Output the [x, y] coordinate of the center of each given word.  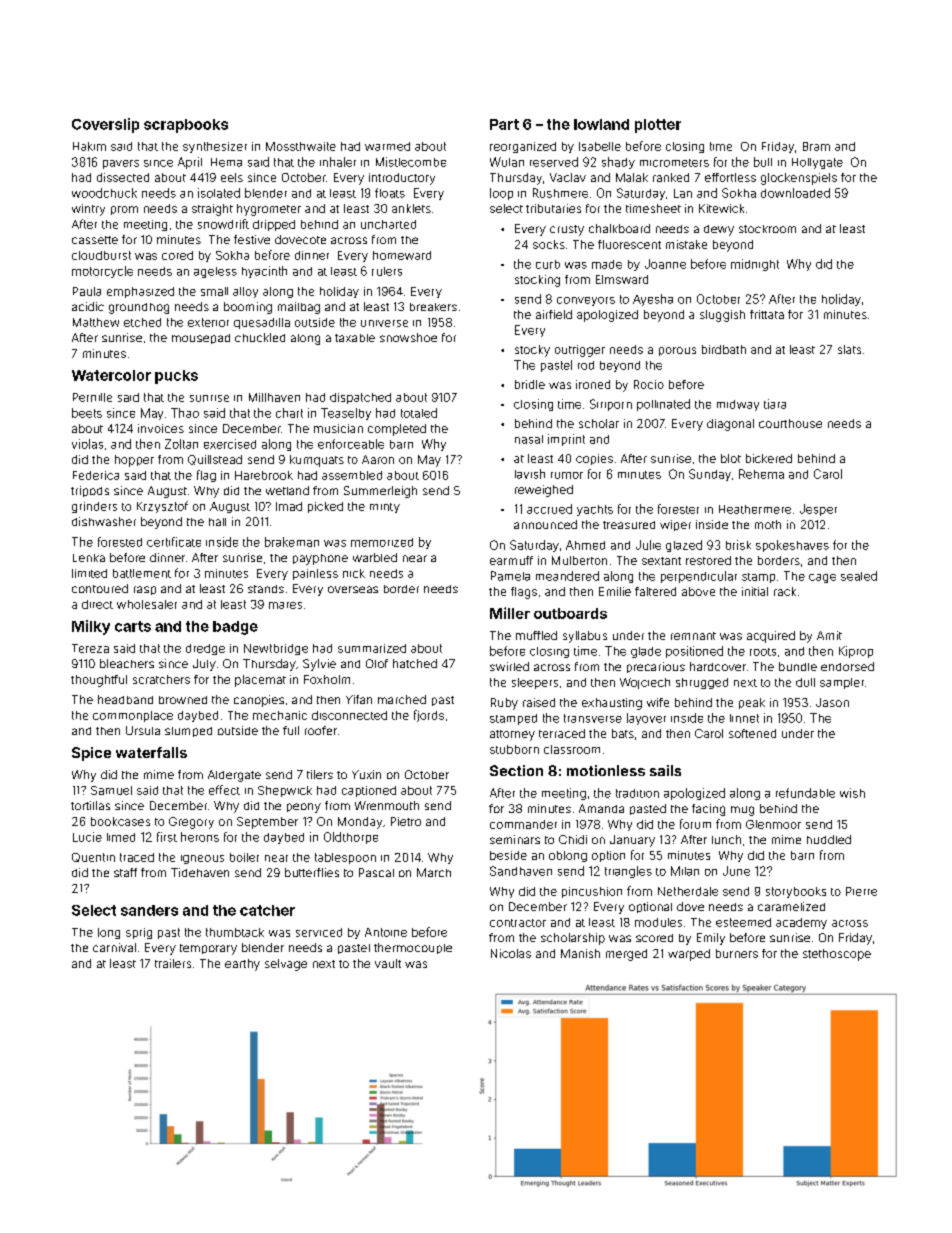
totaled [419, 413]
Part [504, 124]
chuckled [260, 337]
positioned [694, 652]
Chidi [573, 839]
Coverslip [105, 125]
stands [266, 589]
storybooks [796, 892]
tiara [775, 404]
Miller [510, 613]
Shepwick [285, 791]
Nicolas [511, 953]
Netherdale [688, 891]
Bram [816, 146]
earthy [242, 965]
